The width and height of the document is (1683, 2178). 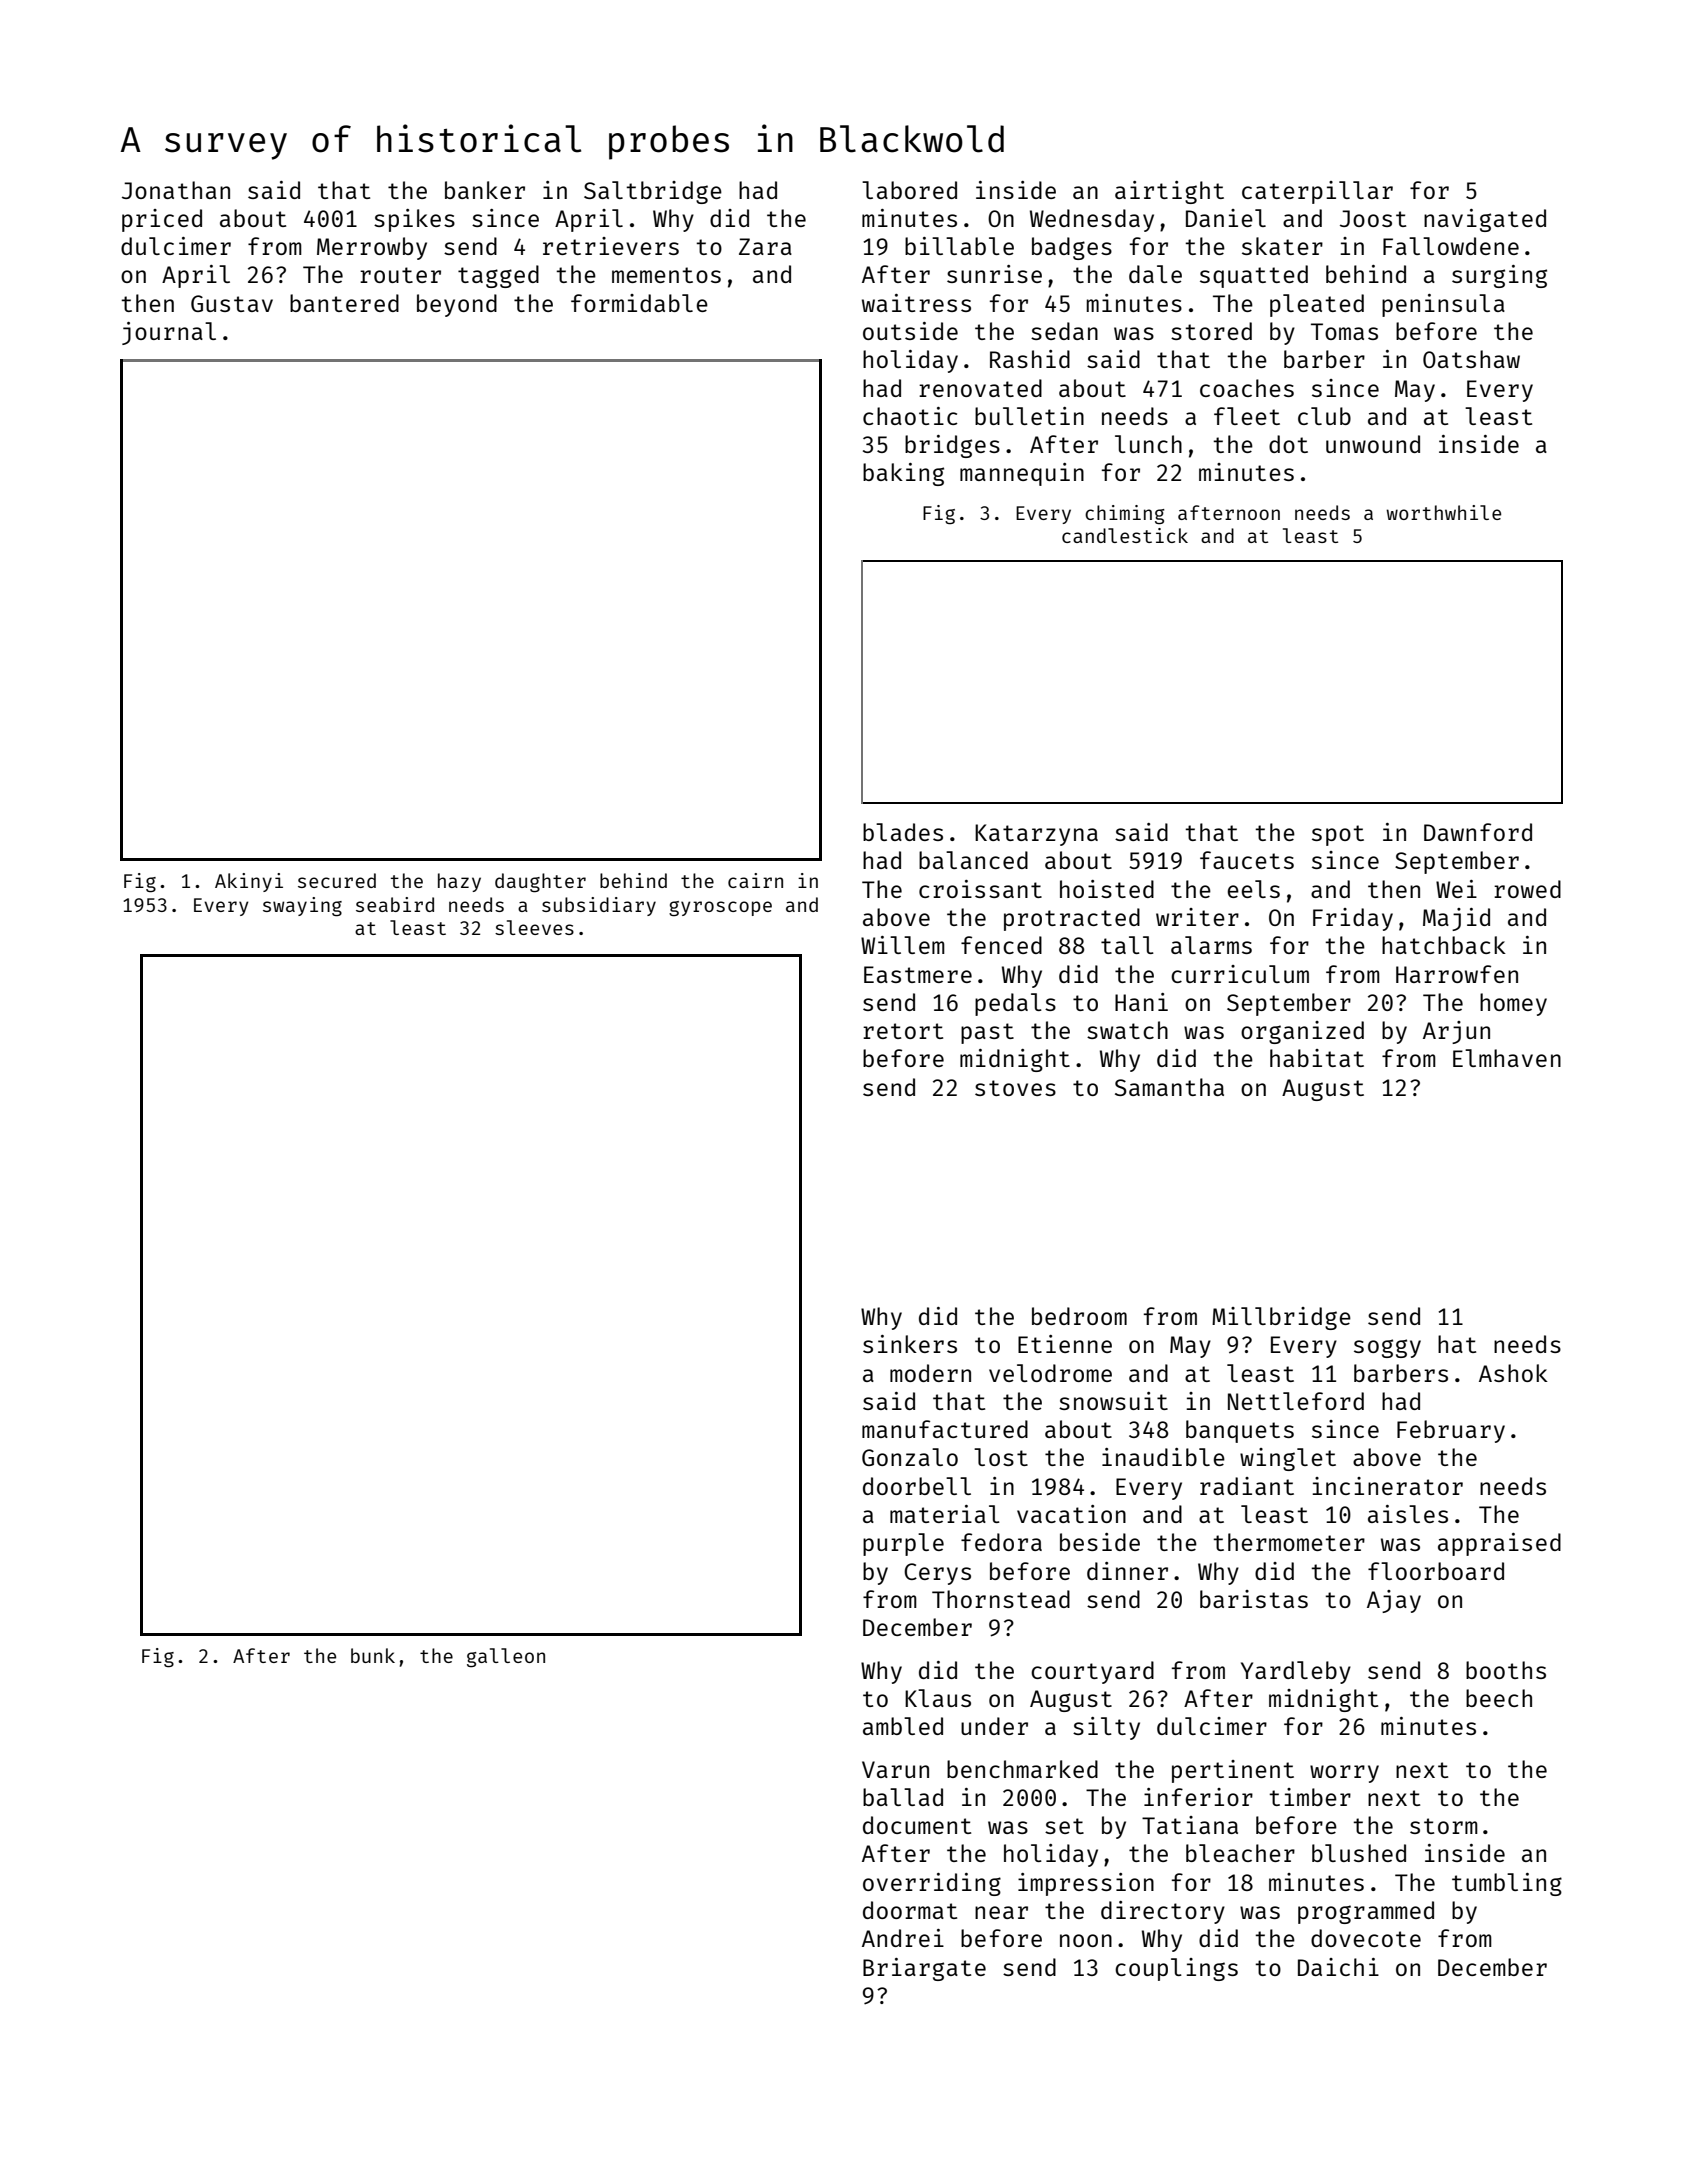 I want to click on sinkers, so click(x=910, y=1344).
